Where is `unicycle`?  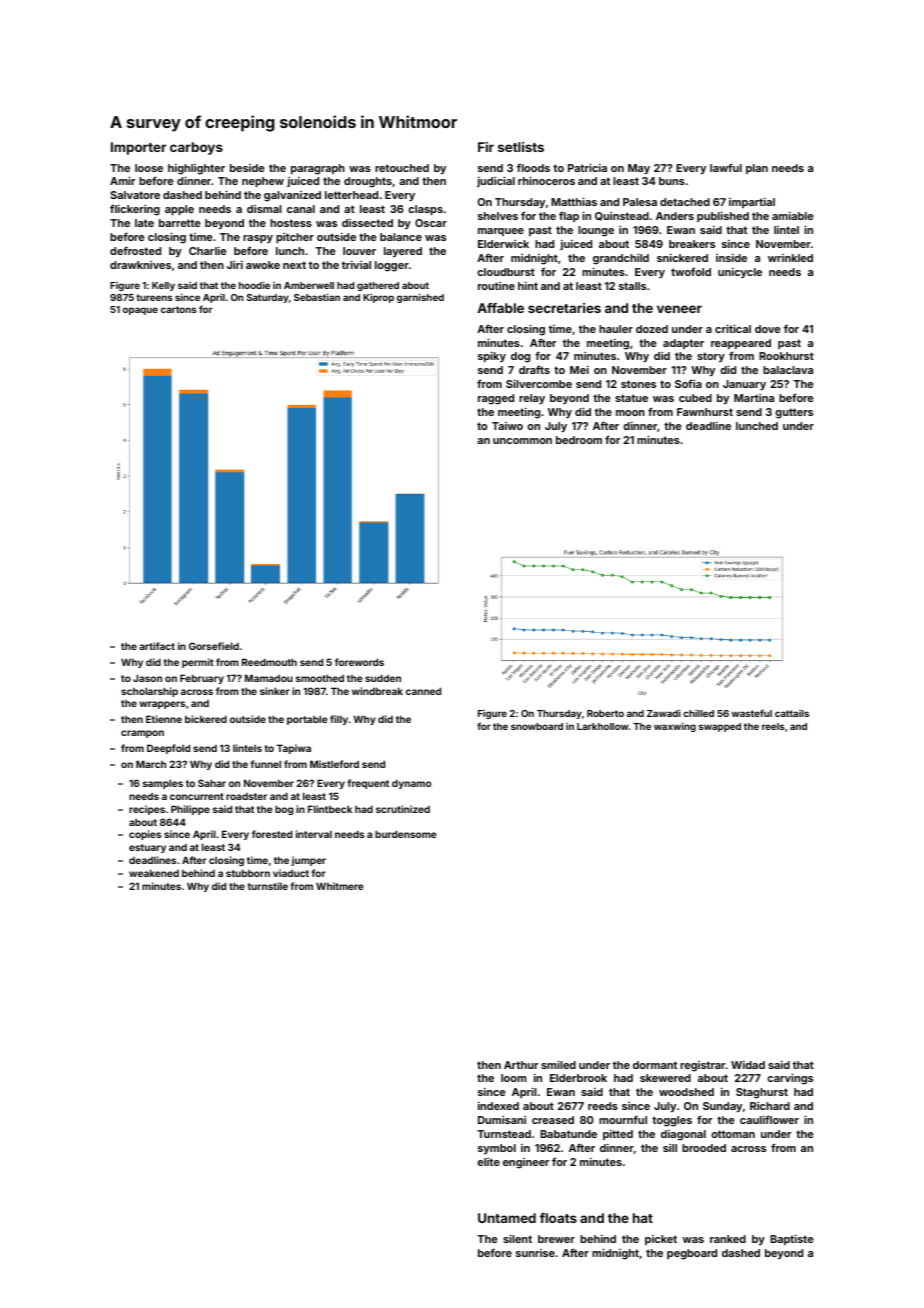 unicycle is located at coordinates (740, 273).
